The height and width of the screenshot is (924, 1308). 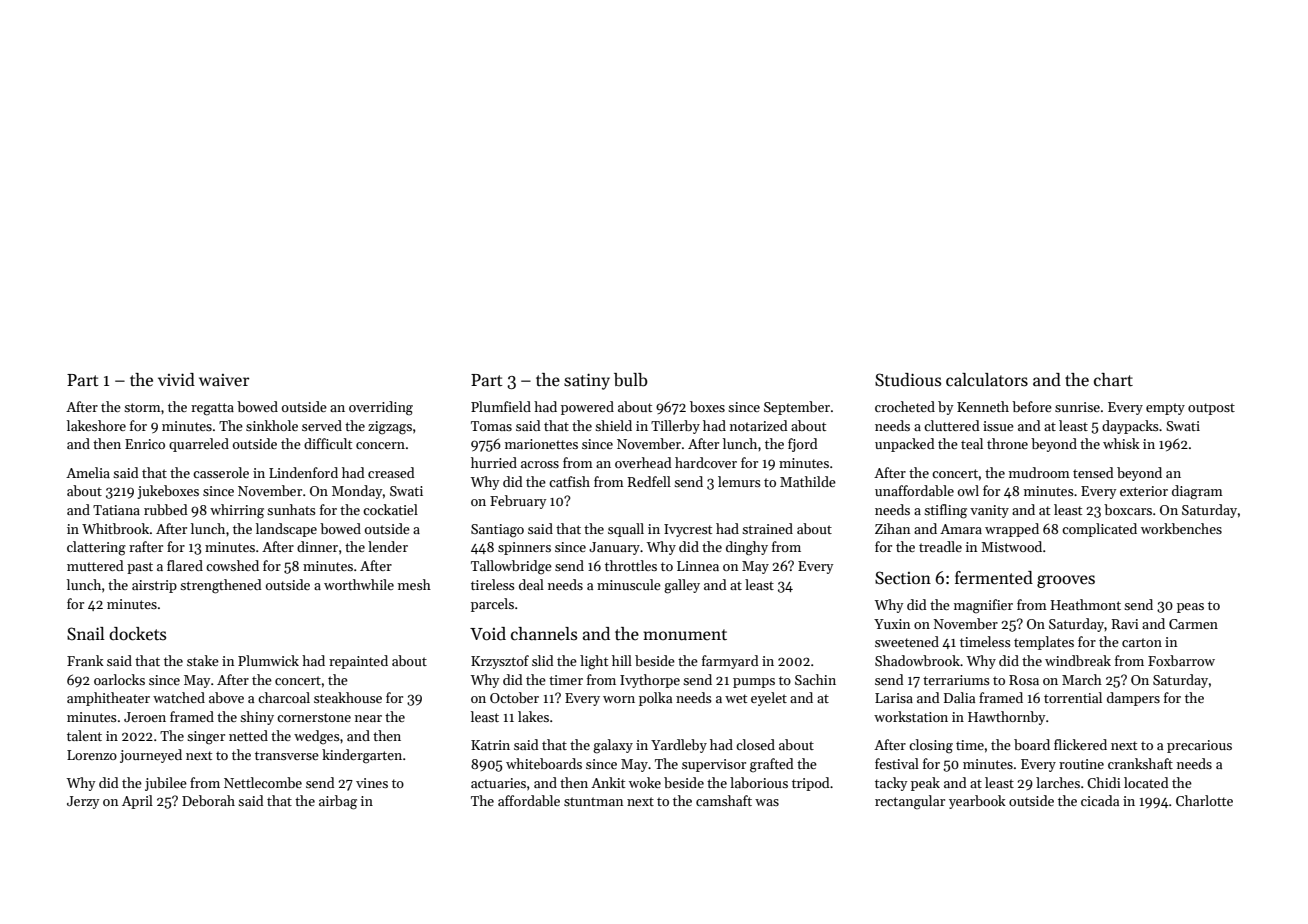 What do you see at coordinates (685, 634) in the screenshot?
I see `monument` at bounding box center [685, 634].
